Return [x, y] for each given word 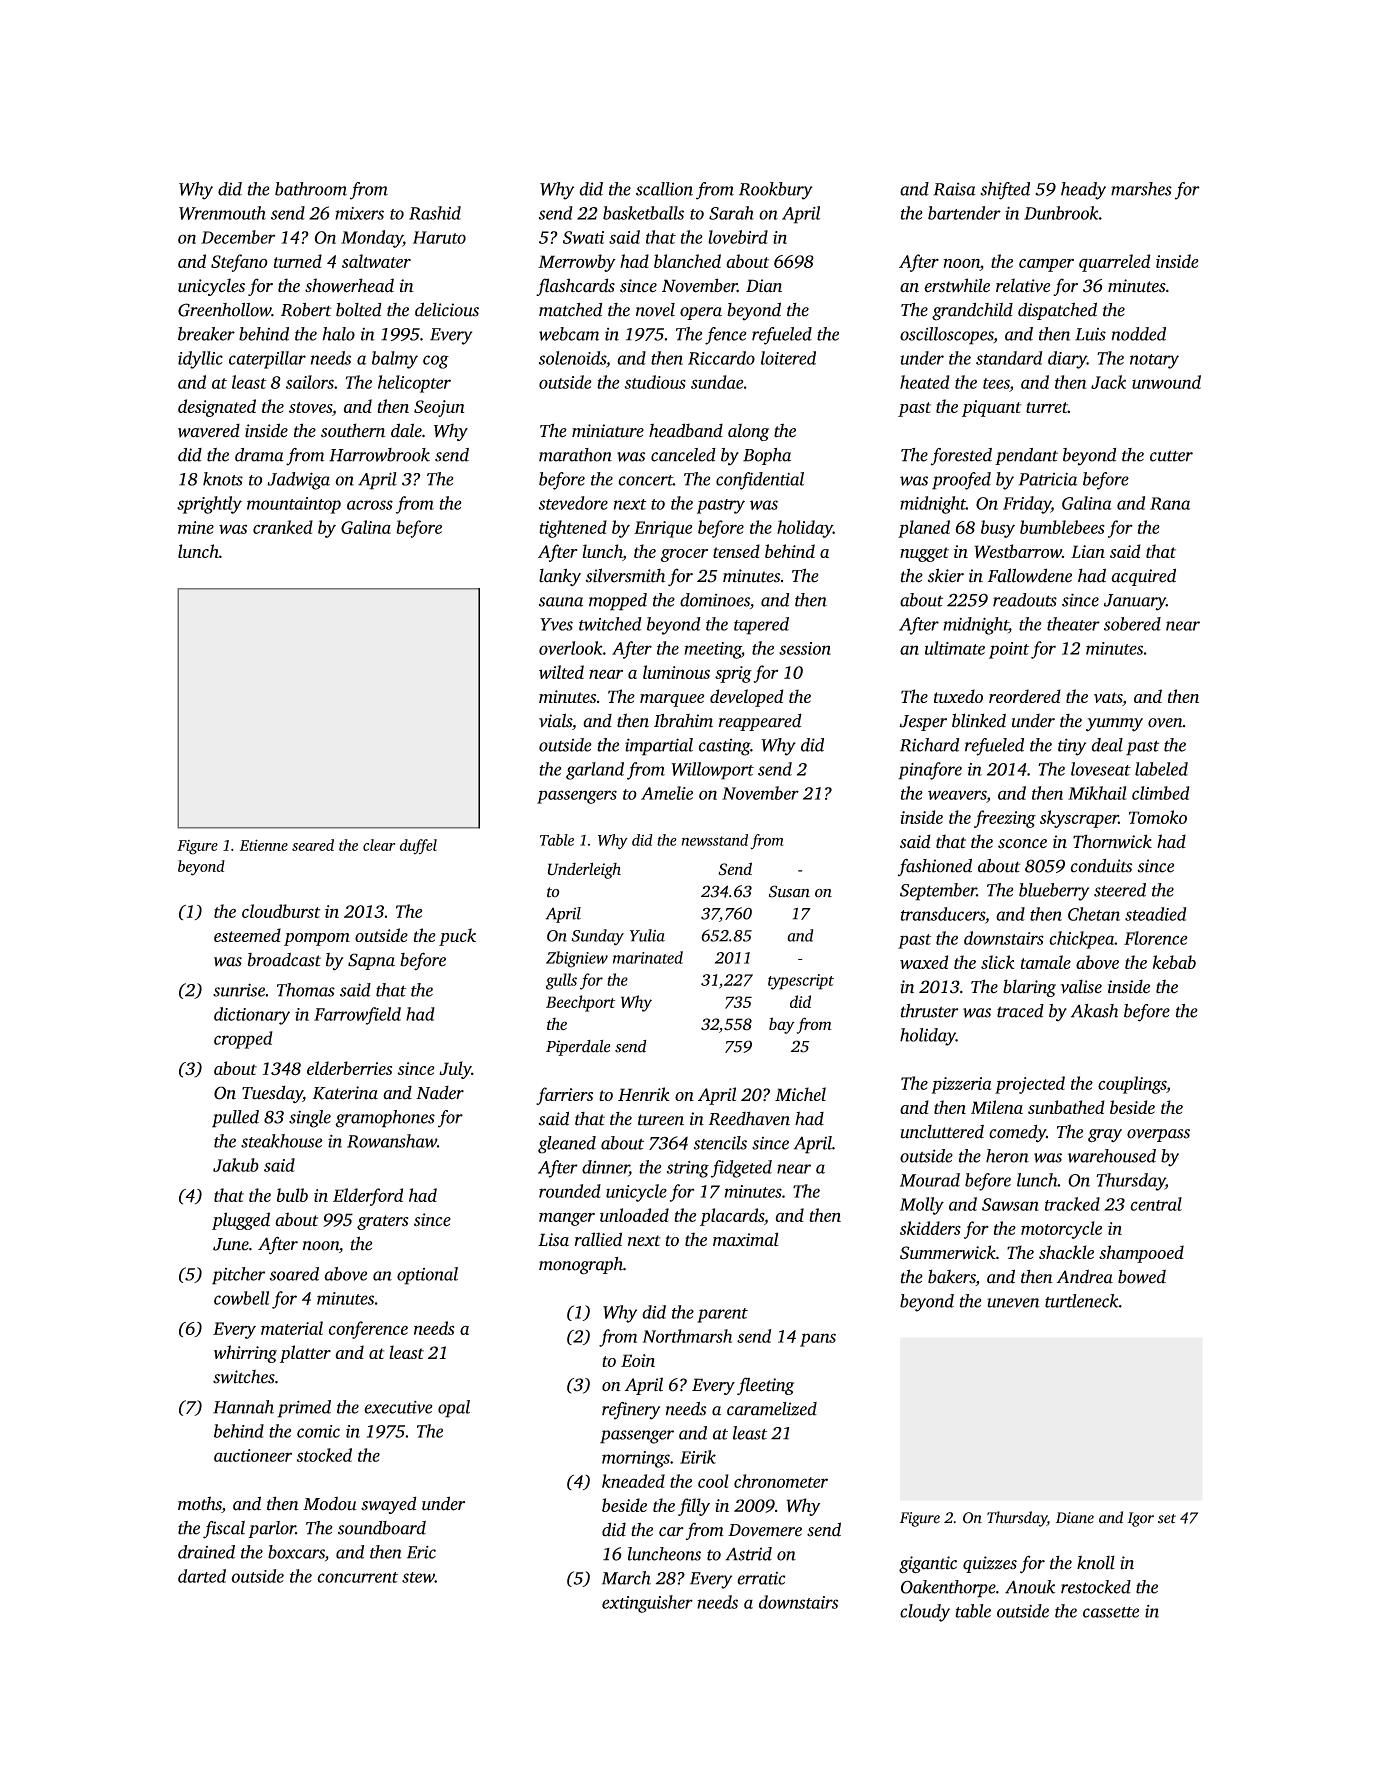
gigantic [928, 1565]
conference [368, 1330]
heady [1083, 191]
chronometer [781, 1481]
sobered [1132, 624]
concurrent [357, 1577]
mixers [359, 213]
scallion [664, 189]
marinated [648, 957]
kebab [1174, 962]
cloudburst [281, 911]
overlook [571, 648]
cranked [283, 527]
